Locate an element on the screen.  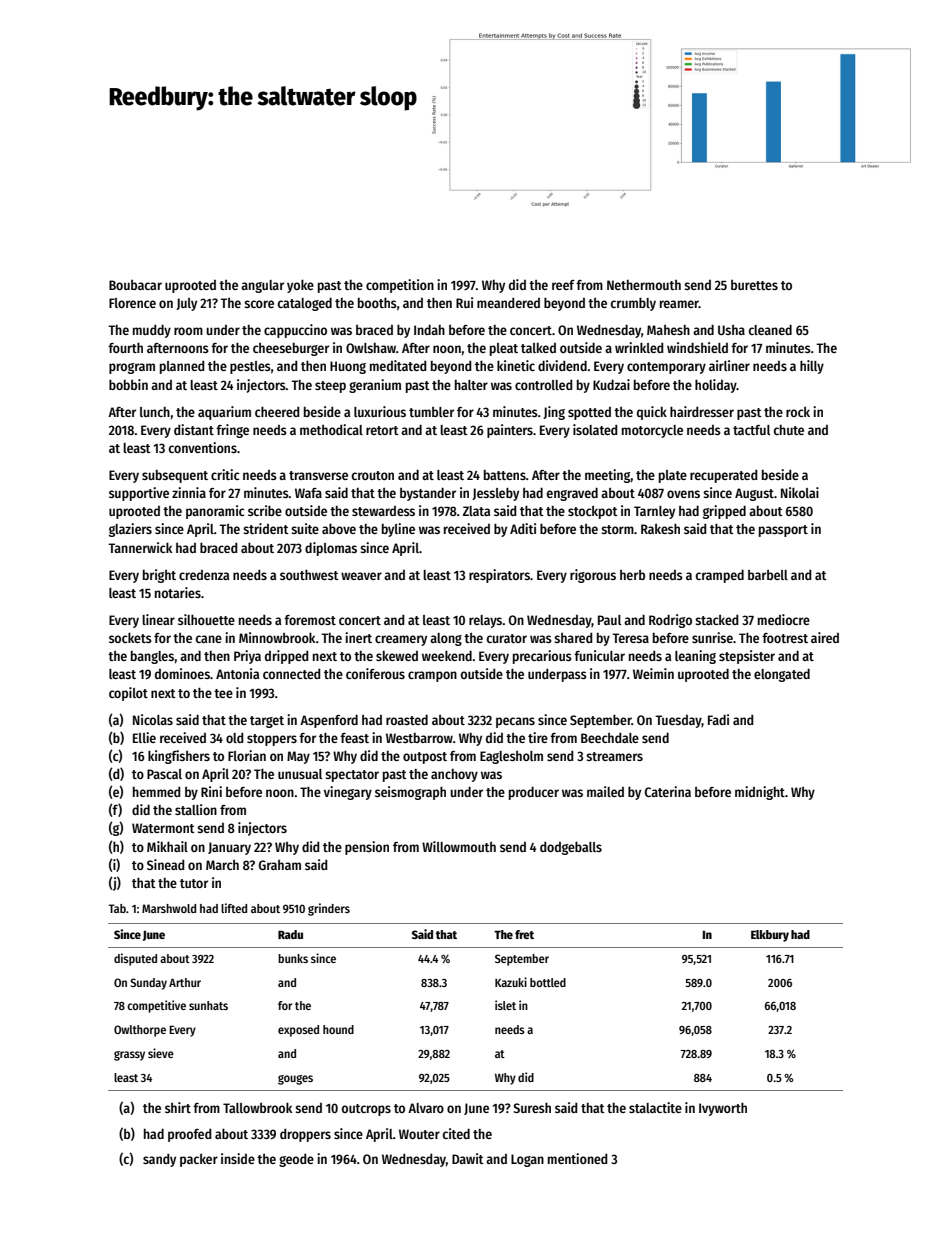
Elkbury is located at coordinates (770, 936).
